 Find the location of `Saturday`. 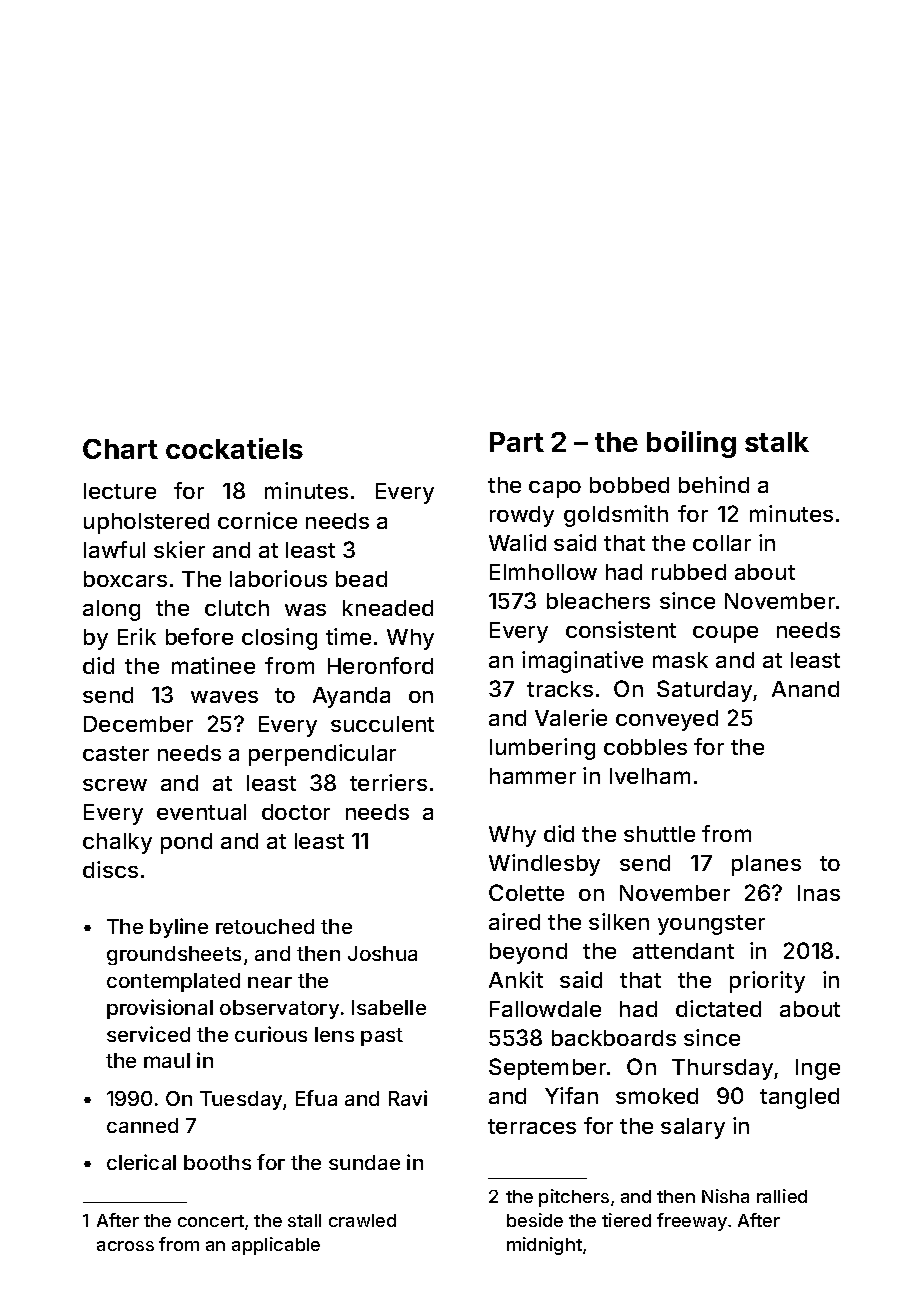

Saturday is located at coordinates (704, 691).
